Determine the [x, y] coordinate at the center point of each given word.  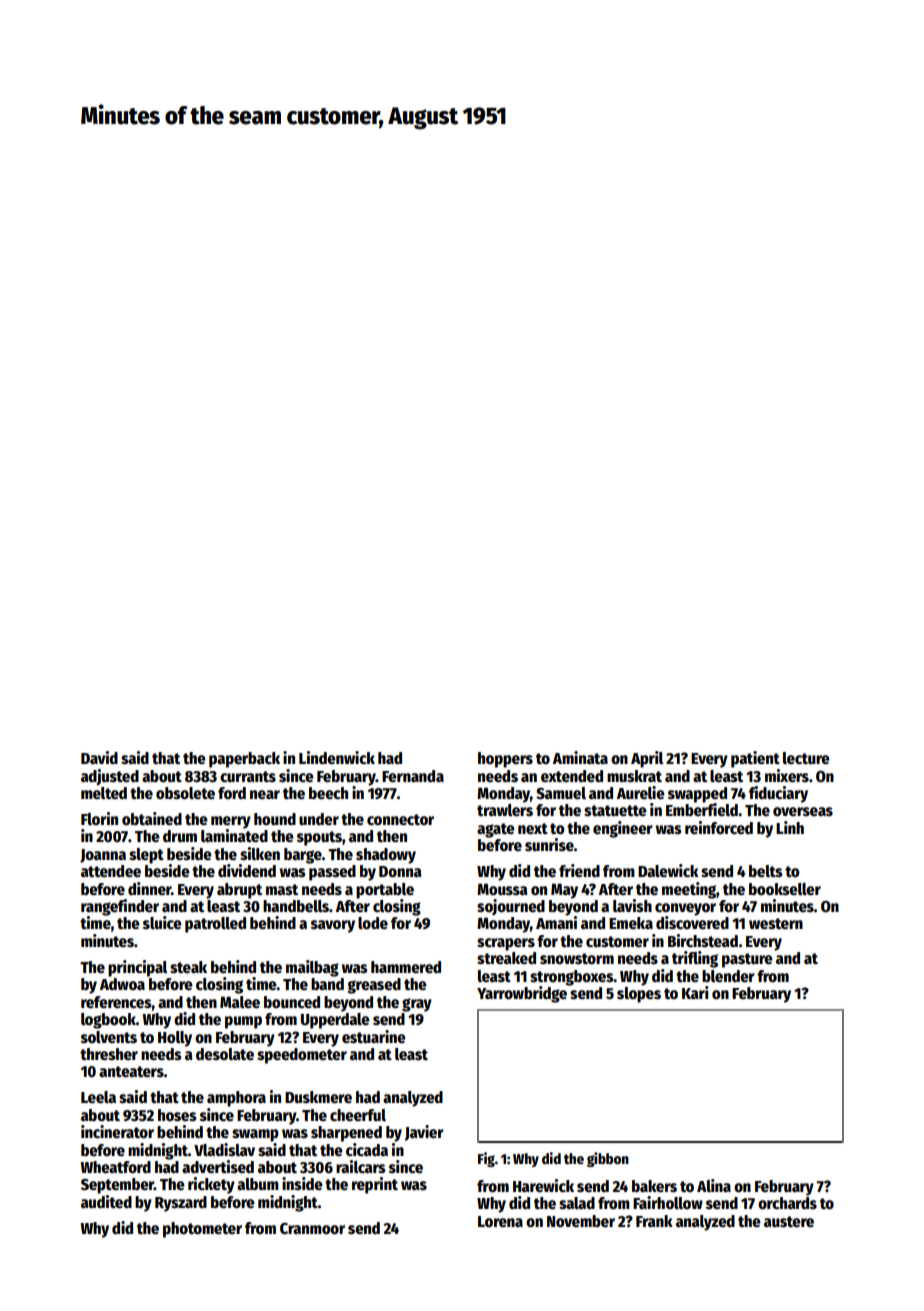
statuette [615, 811]
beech [328, 793]
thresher [109, 1054]
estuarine [374, 1037]
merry [231, 822]
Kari [695, 992]
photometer [202, 1230]
